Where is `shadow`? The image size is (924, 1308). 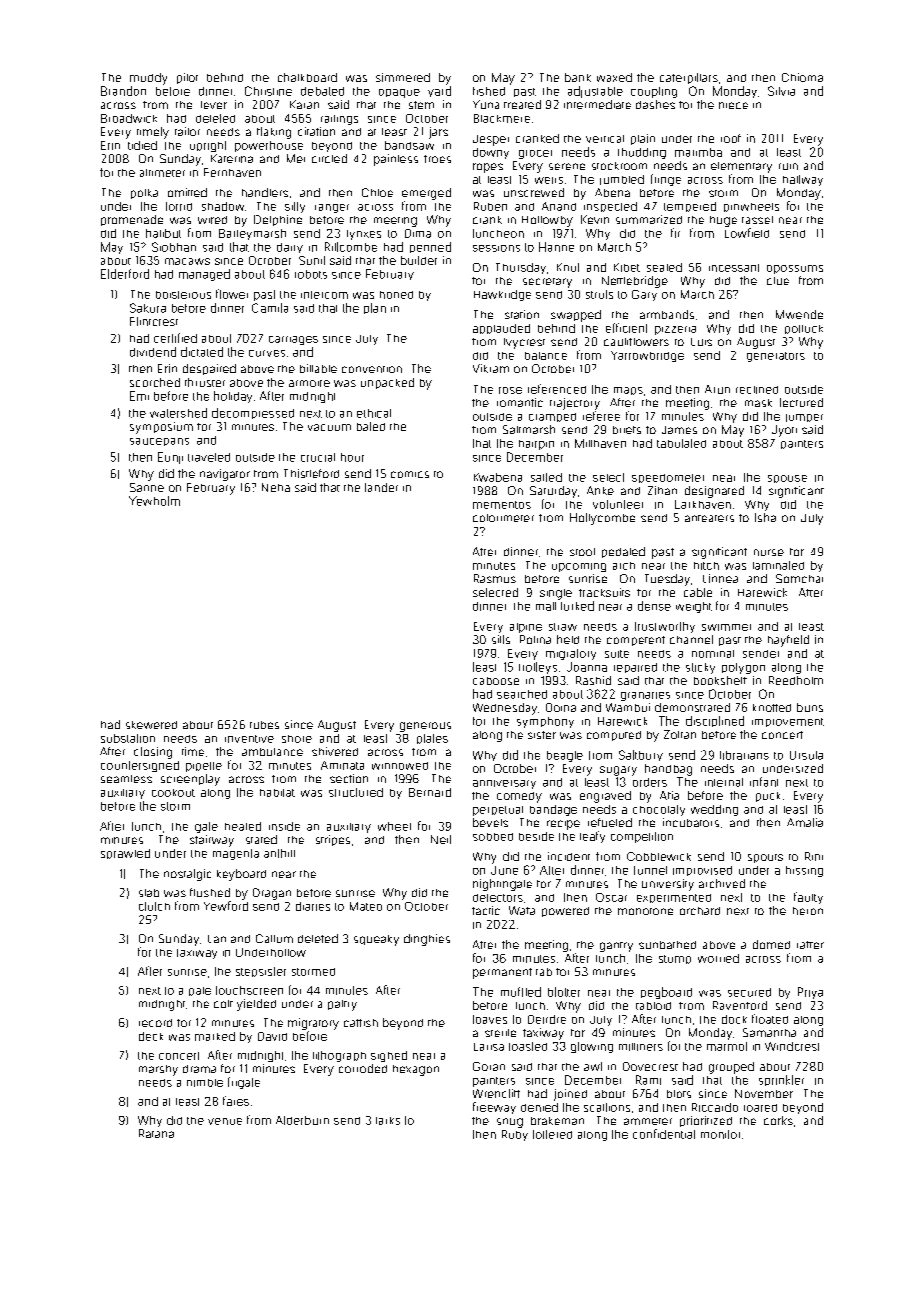 shadow is located at coordinates (223, 206).
